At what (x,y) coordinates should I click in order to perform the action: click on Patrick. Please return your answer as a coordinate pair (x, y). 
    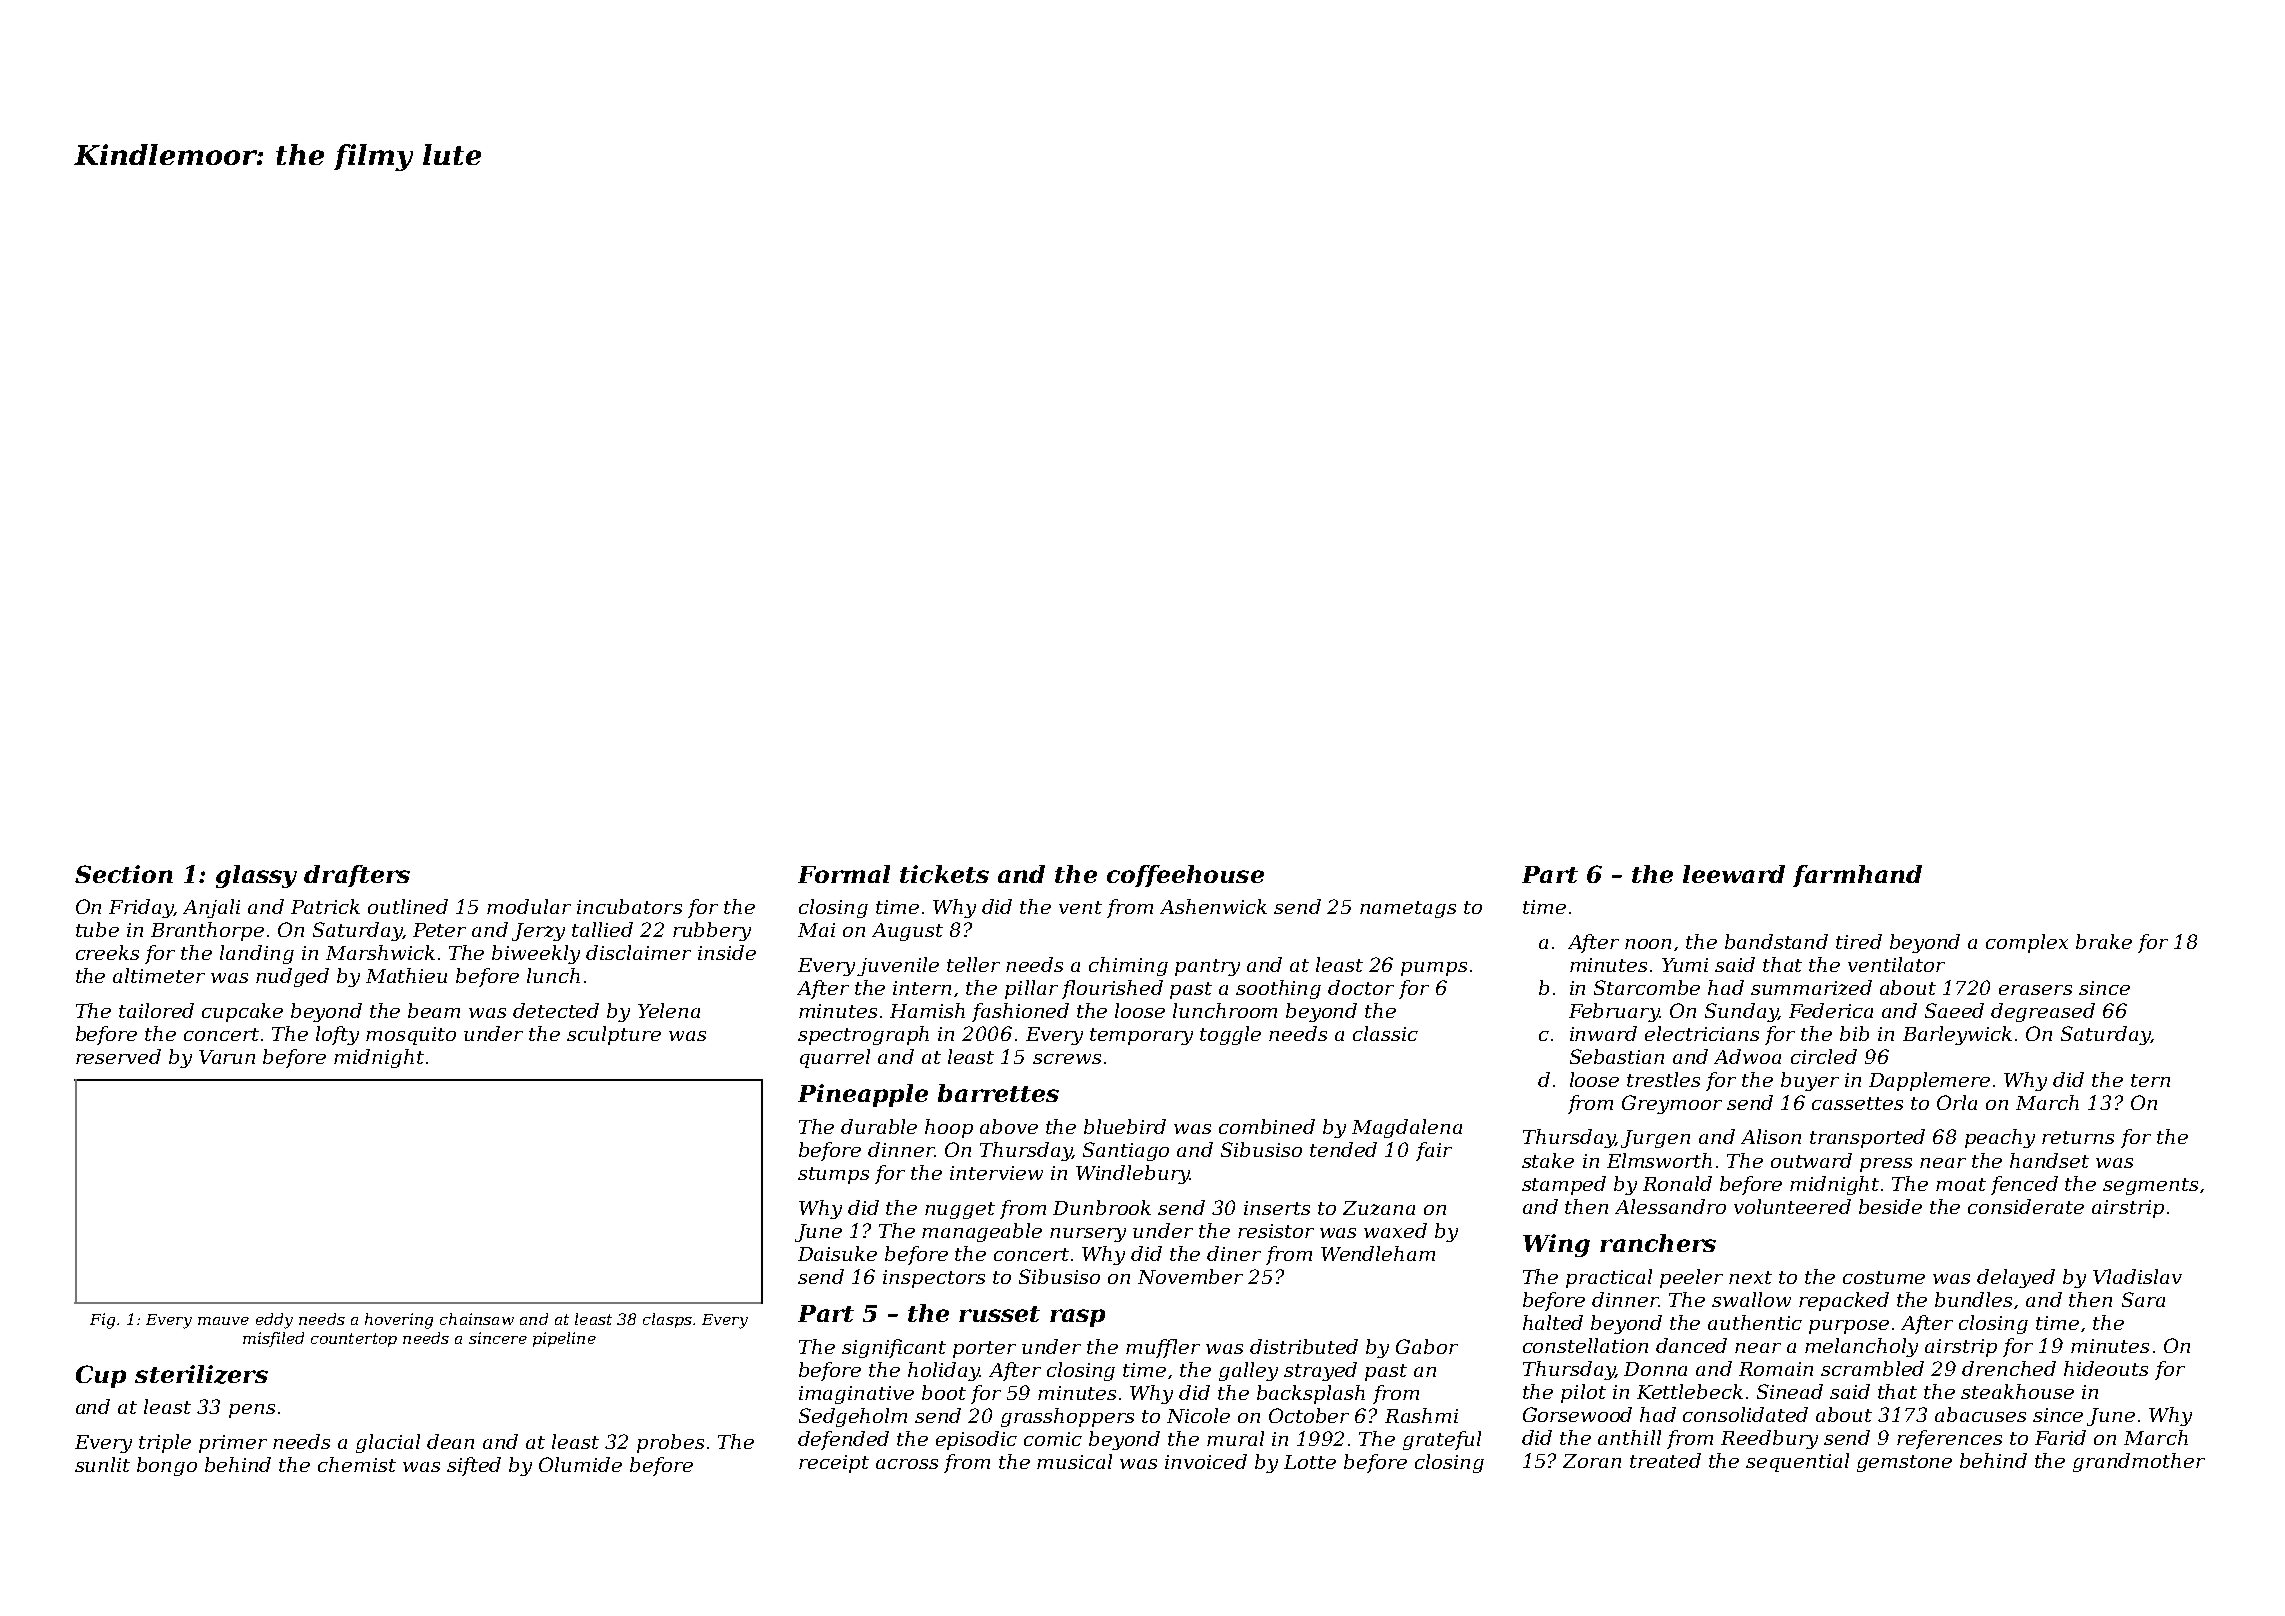
    Looking at the image, I should click on (325, 906).
